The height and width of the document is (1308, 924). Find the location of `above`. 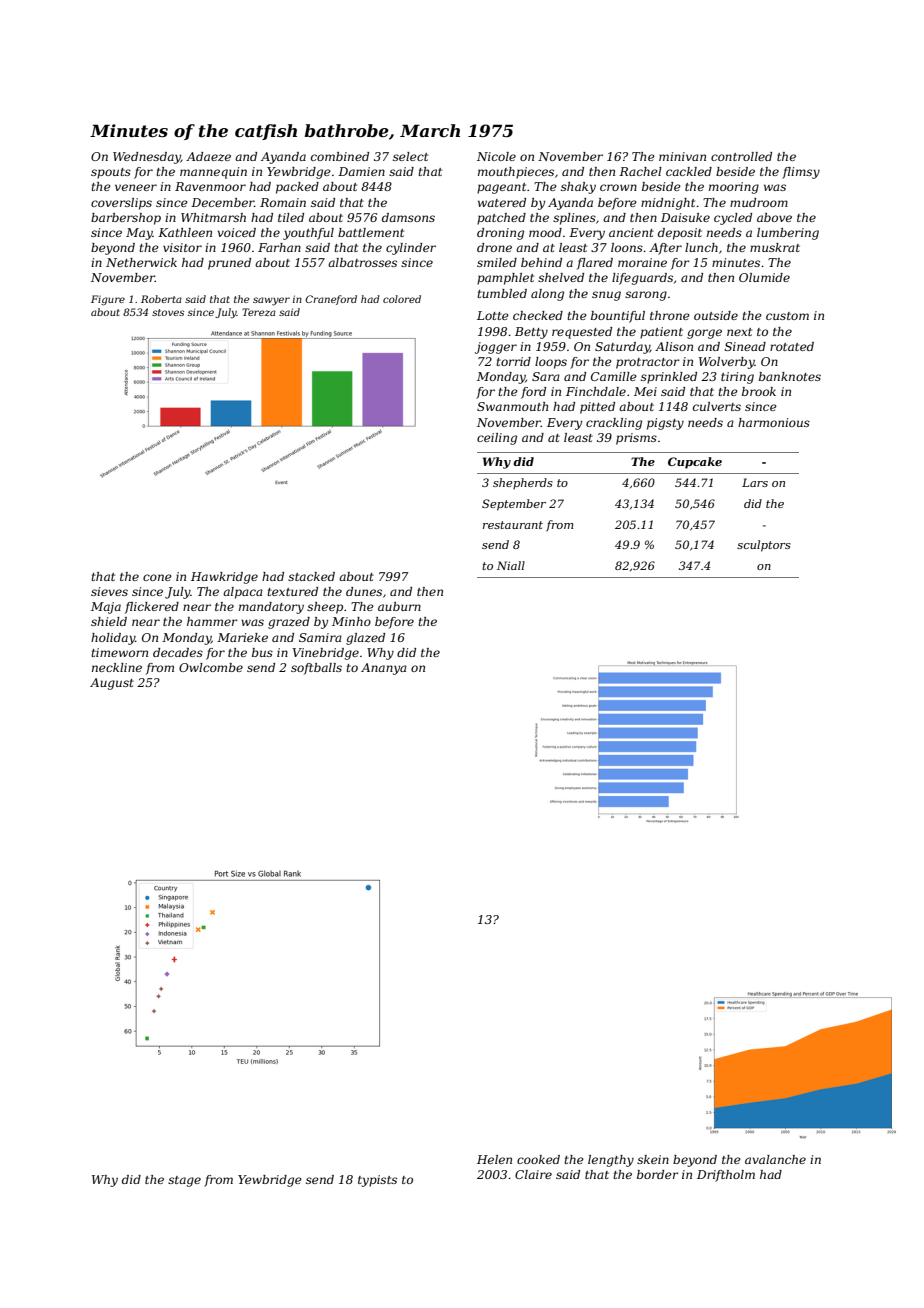

above is located at coordinates (774, 217).
